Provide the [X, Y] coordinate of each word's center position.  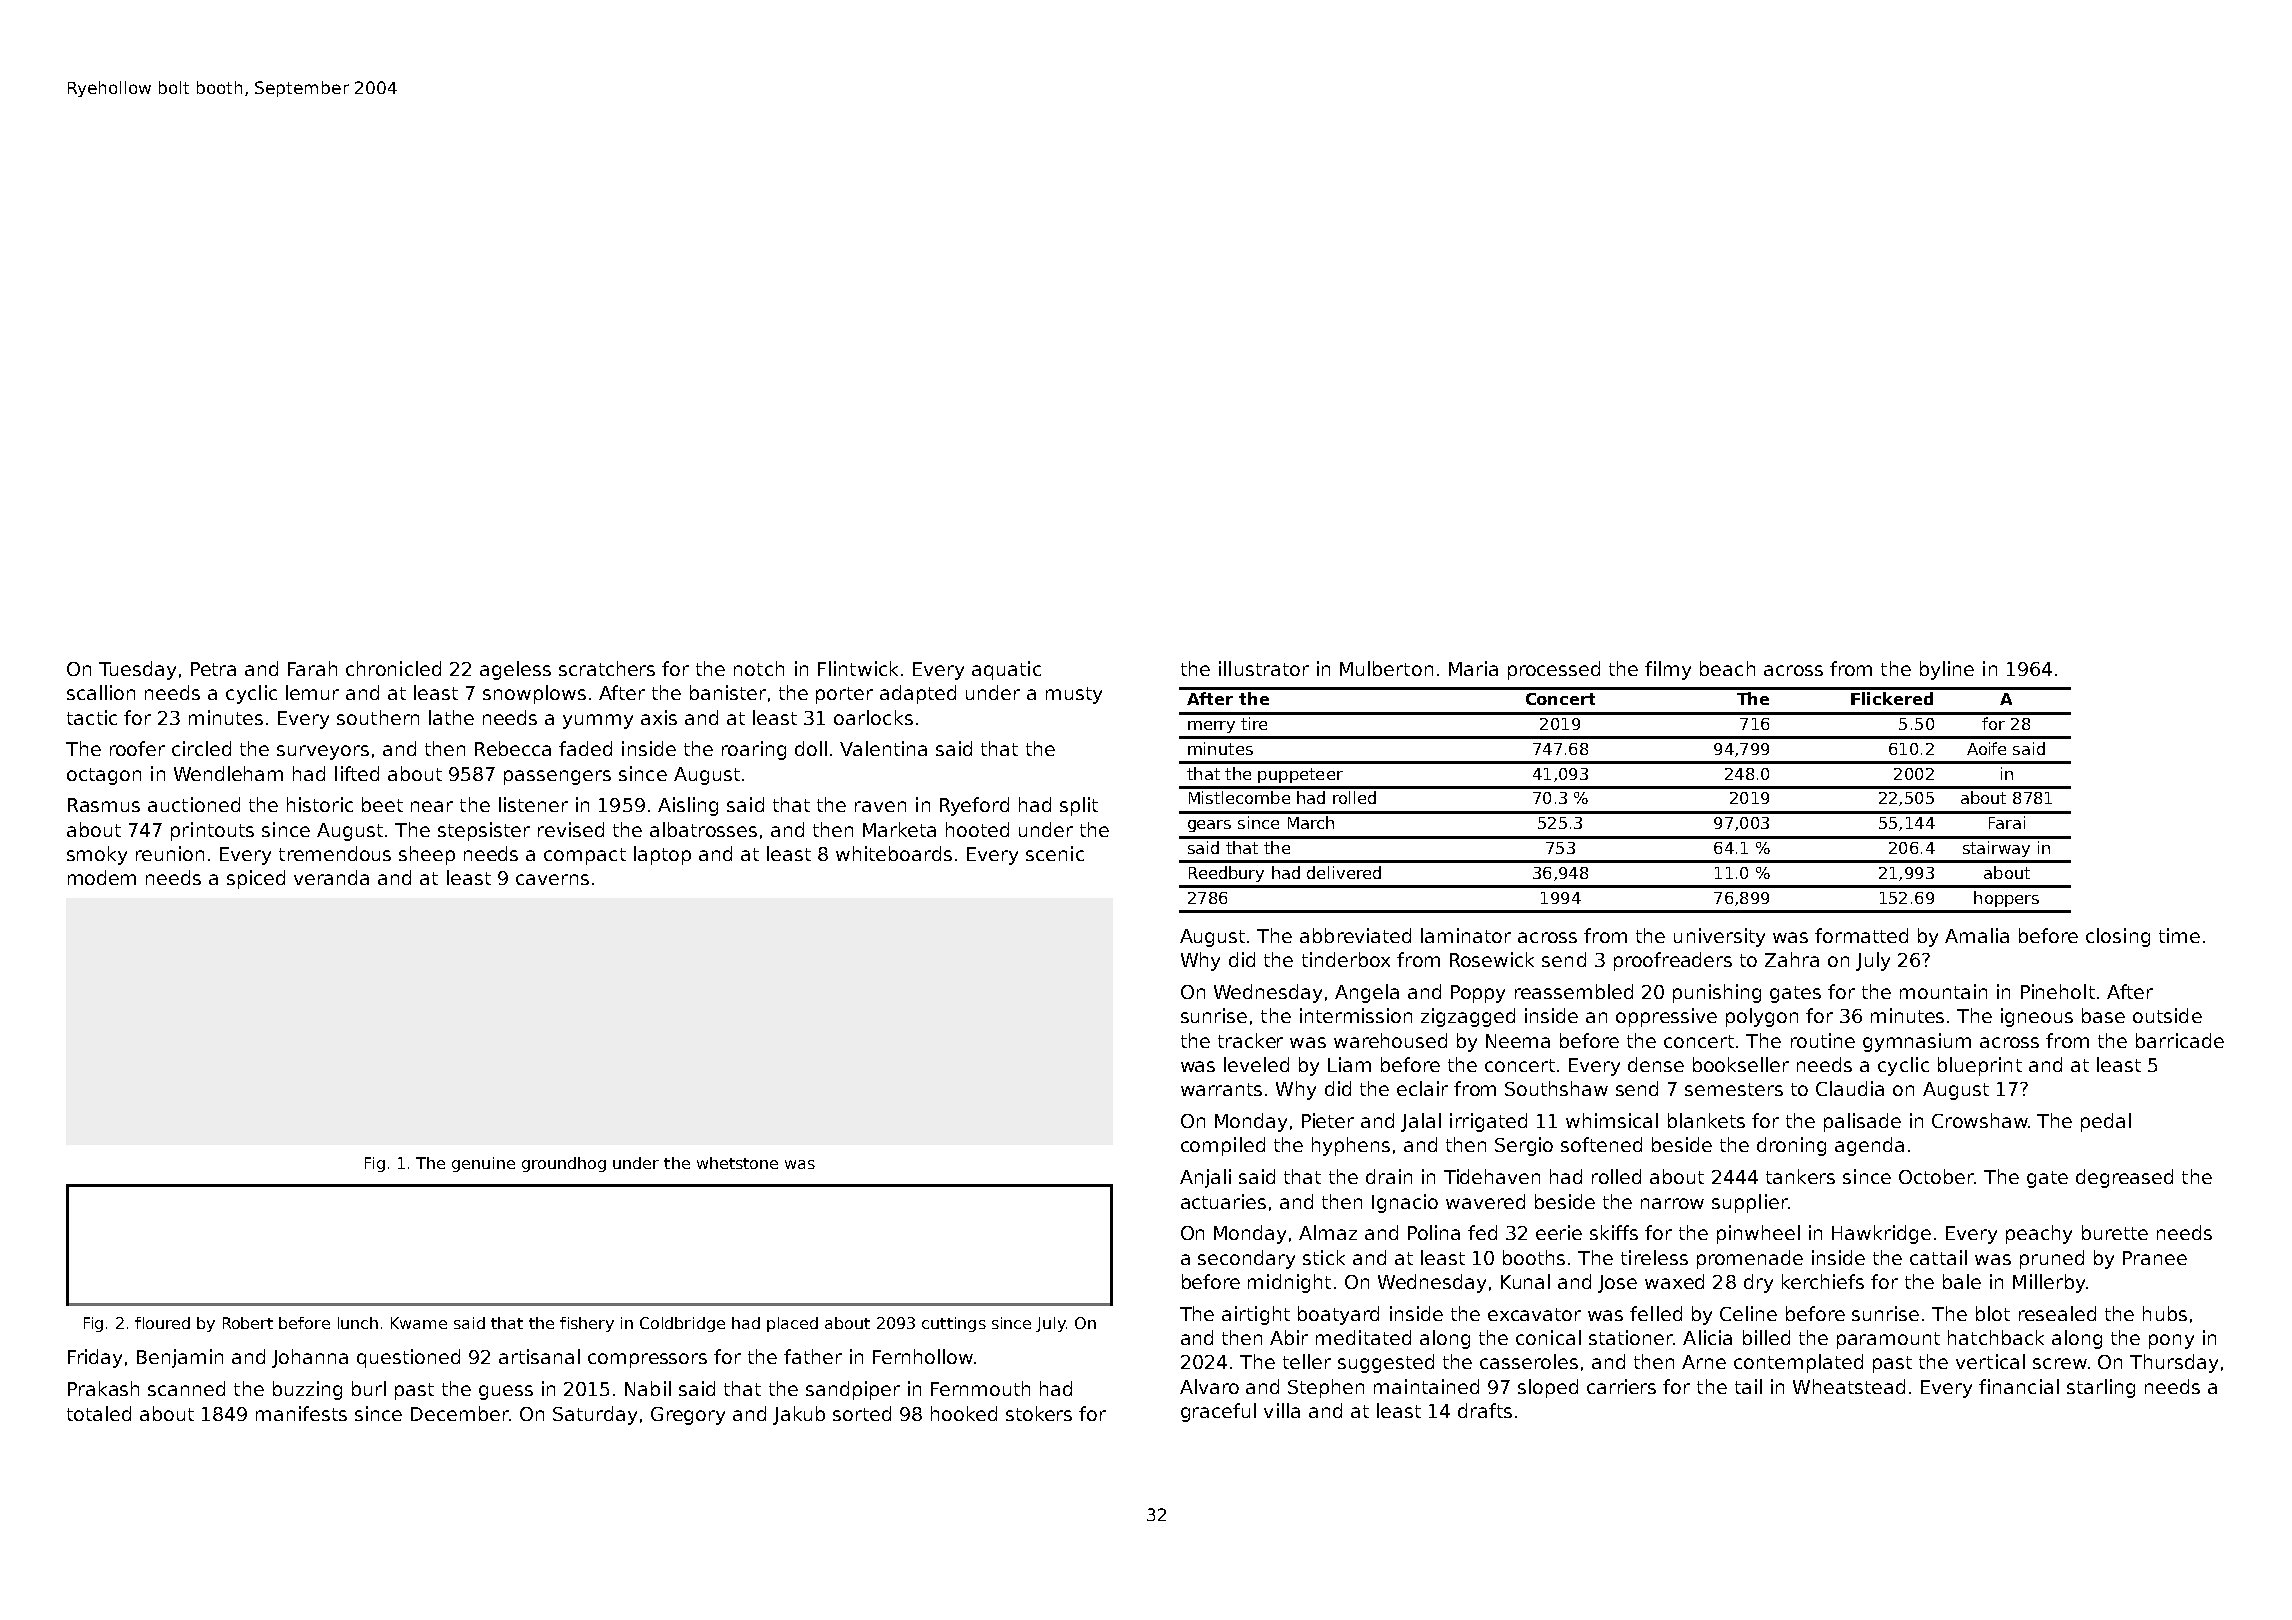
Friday [95, 1358]
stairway [1996, 849]
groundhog [564, 1164]
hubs [2165, 1313]
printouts [212, 831]
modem [102, 877]
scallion [101, 692]
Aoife [1986, 748]
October [1936, 1176]
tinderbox [1346, 959]
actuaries [1223, 1201]
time [2179, 935]
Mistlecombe [1239, 797]
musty [1074, 695]
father [813, 1356]
